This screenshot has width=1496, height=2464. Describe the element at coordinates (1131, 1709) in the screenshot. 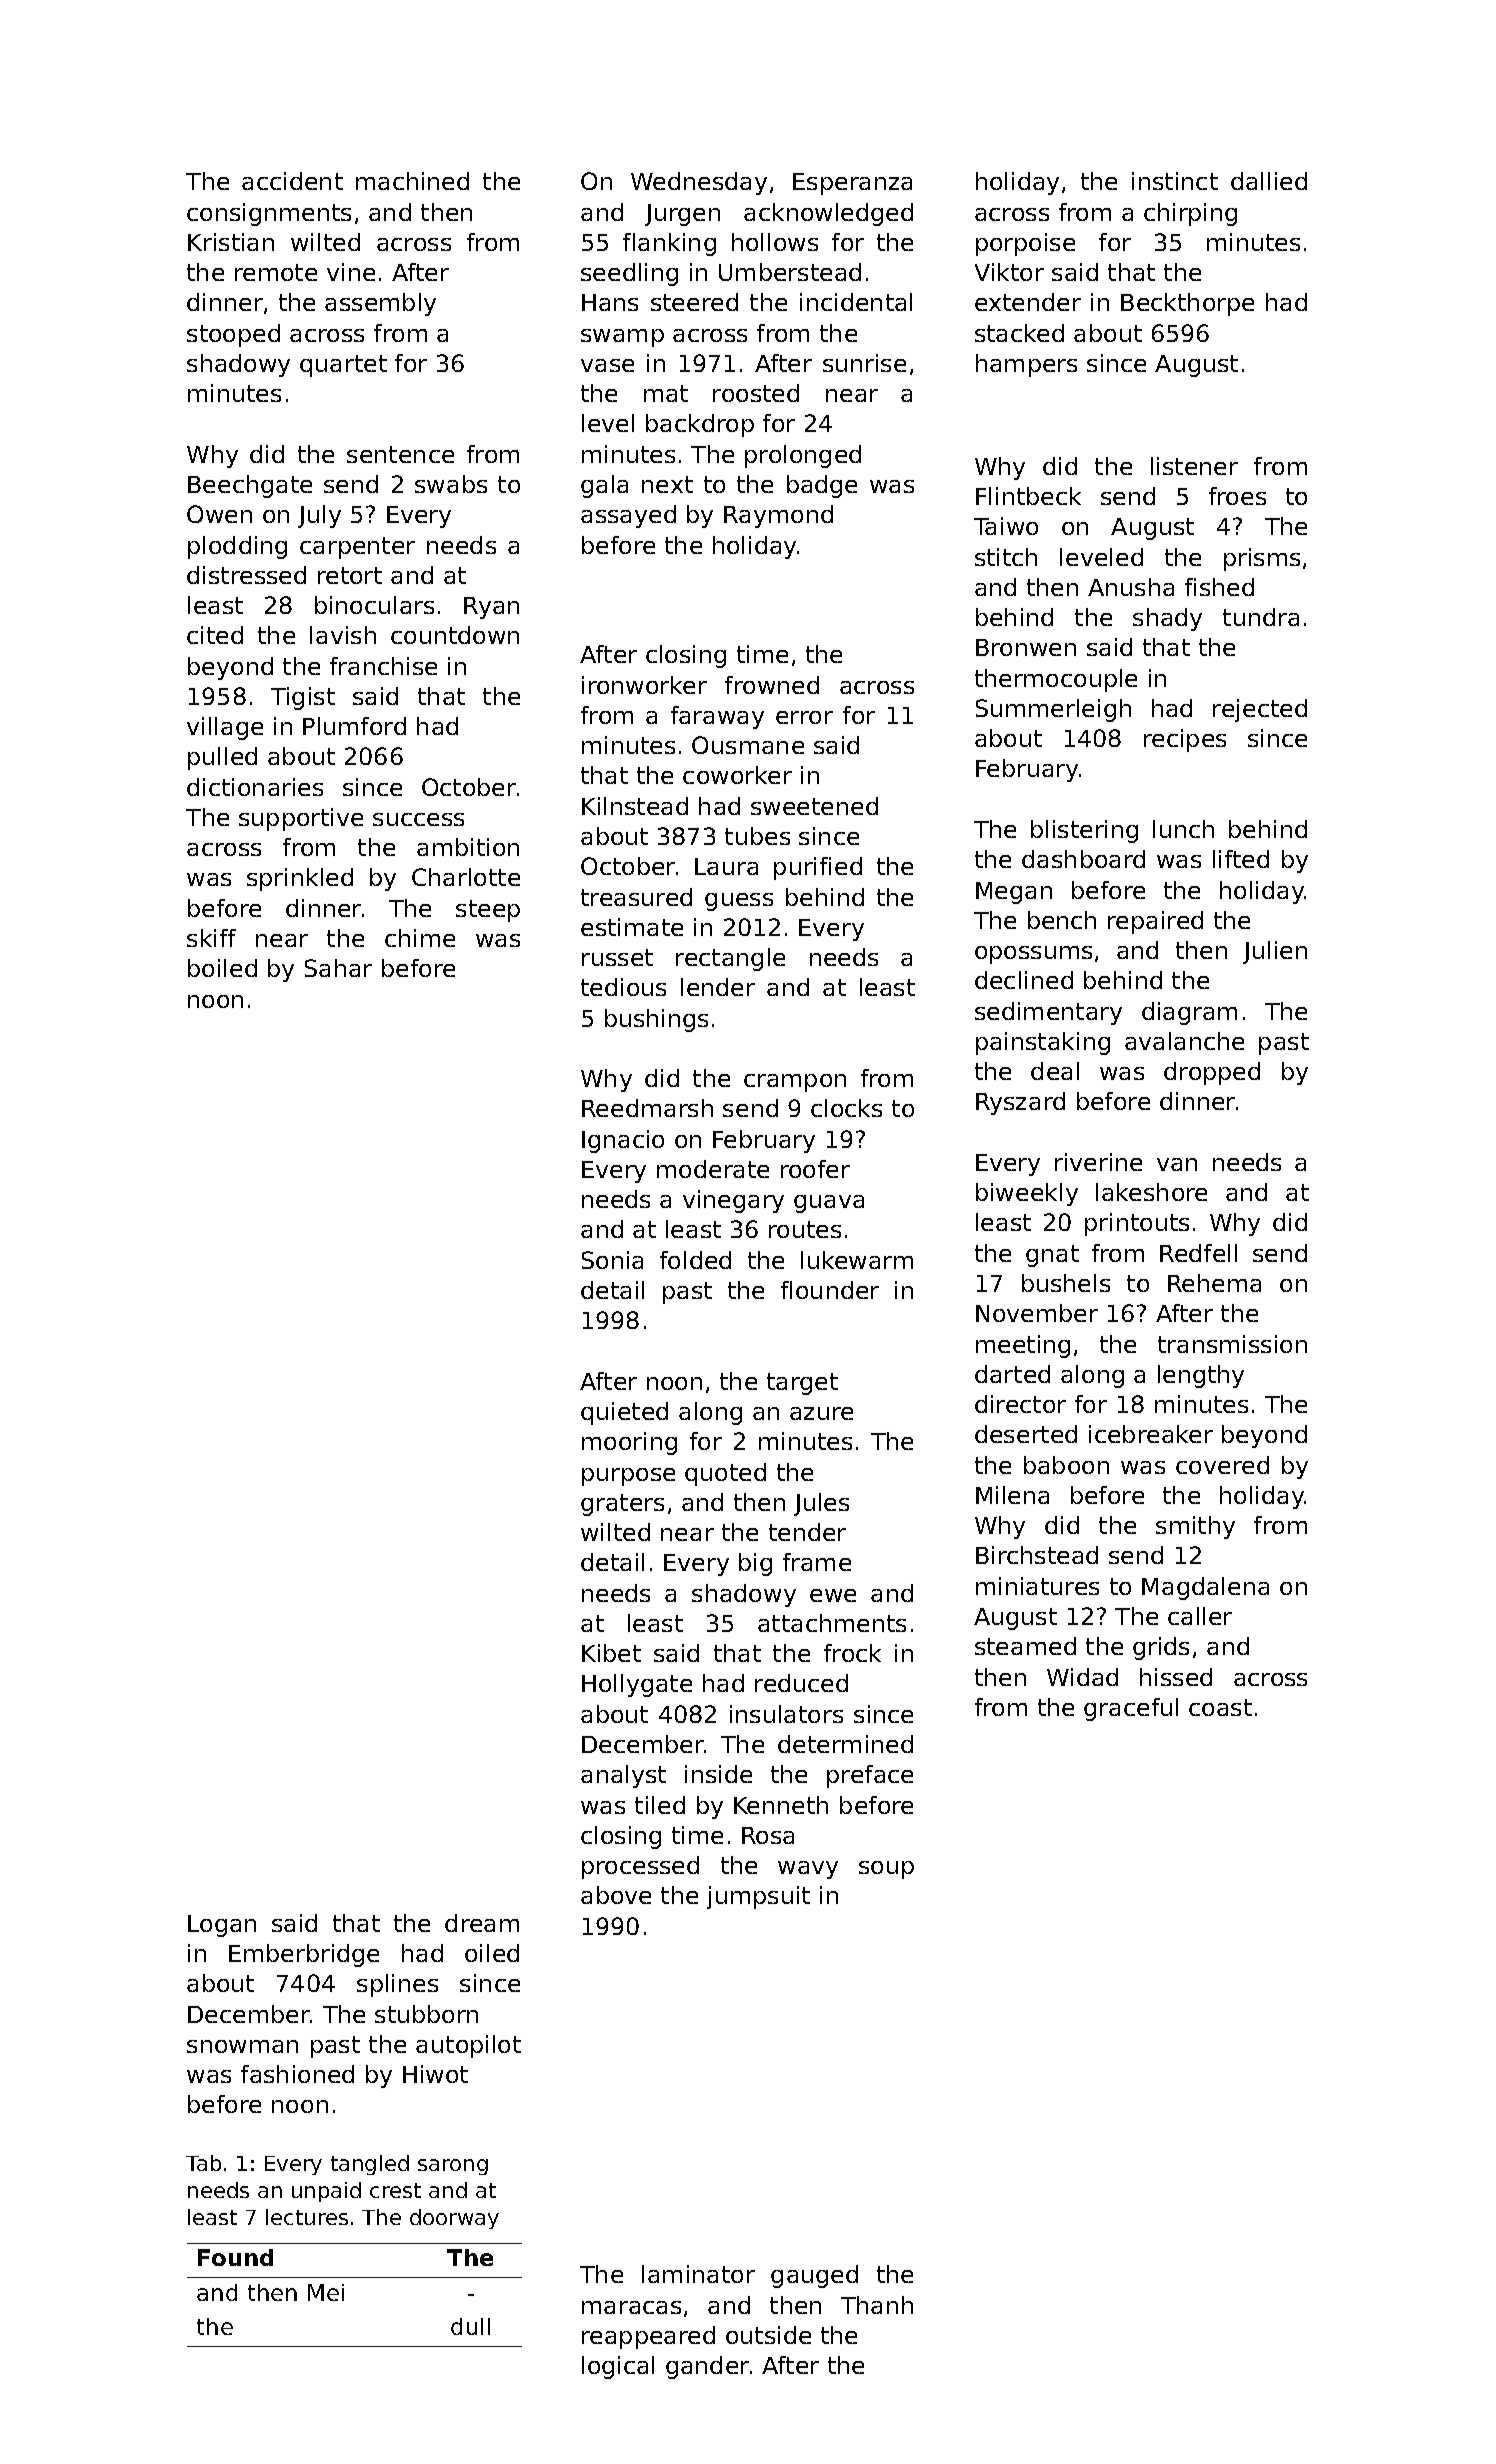

I see `graceful` at that location.
